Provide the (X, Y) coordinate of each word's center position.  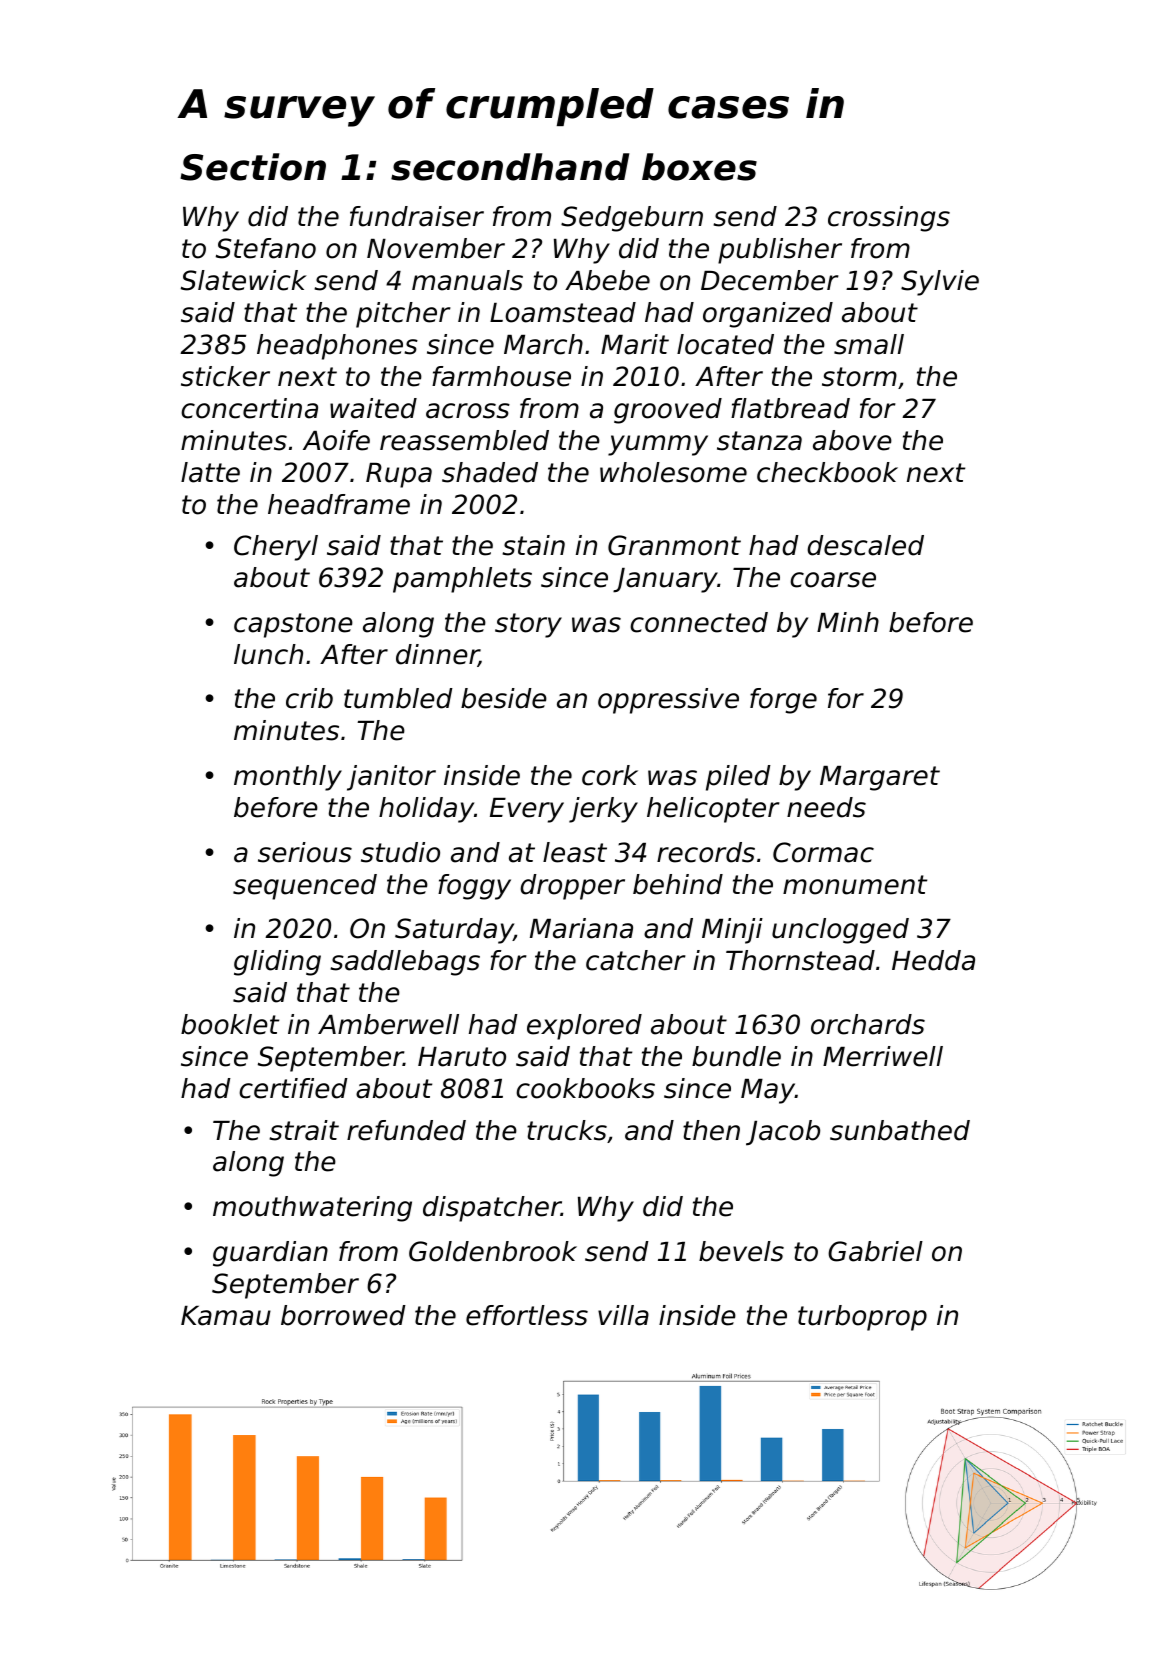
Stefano (266, 248)
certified (293, 1088)
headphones (337, 347)
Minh (848, 622)
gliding (277, 963)
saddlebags (405, 963)
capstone (293, 625)
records (706, 852)
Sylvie (940, 283)
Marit (635, 344)
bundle (736, 1056)
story (528, 625)
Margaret (880, 778)
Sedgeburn (632, 219)
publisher (780, 251)
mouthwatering (312, 1209)
